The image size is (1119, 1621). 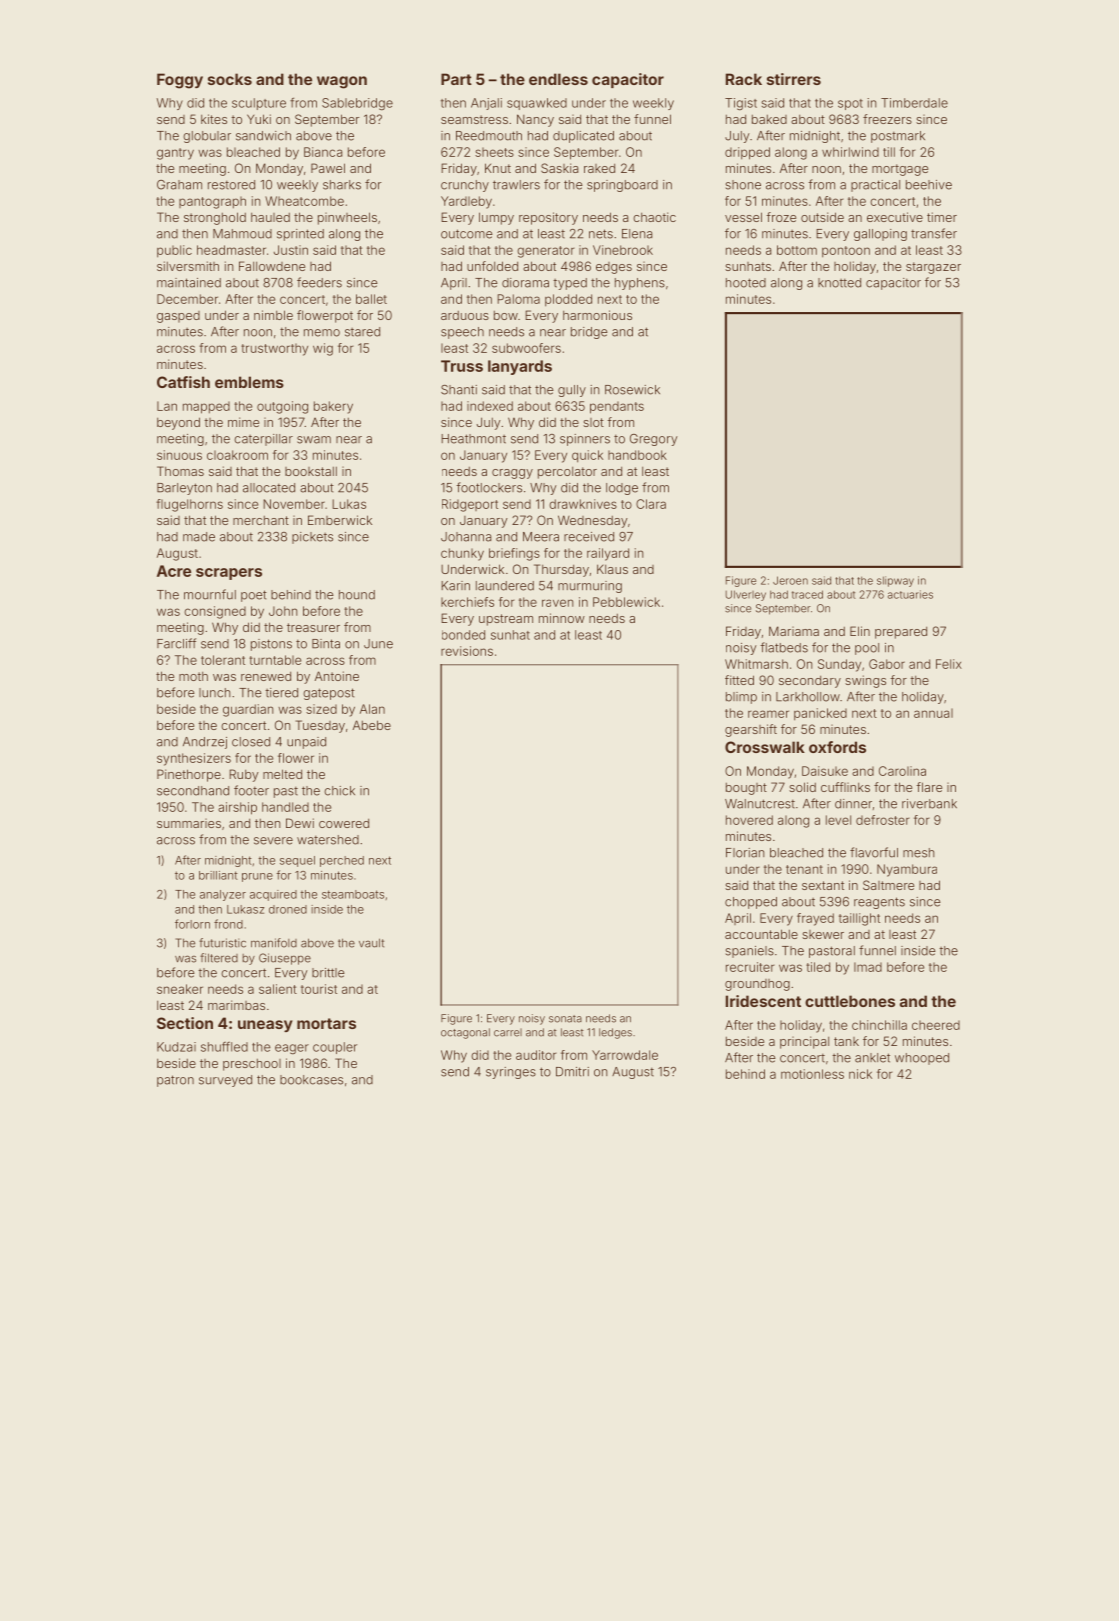 I want to click on June, so click(x=378, y=644).
